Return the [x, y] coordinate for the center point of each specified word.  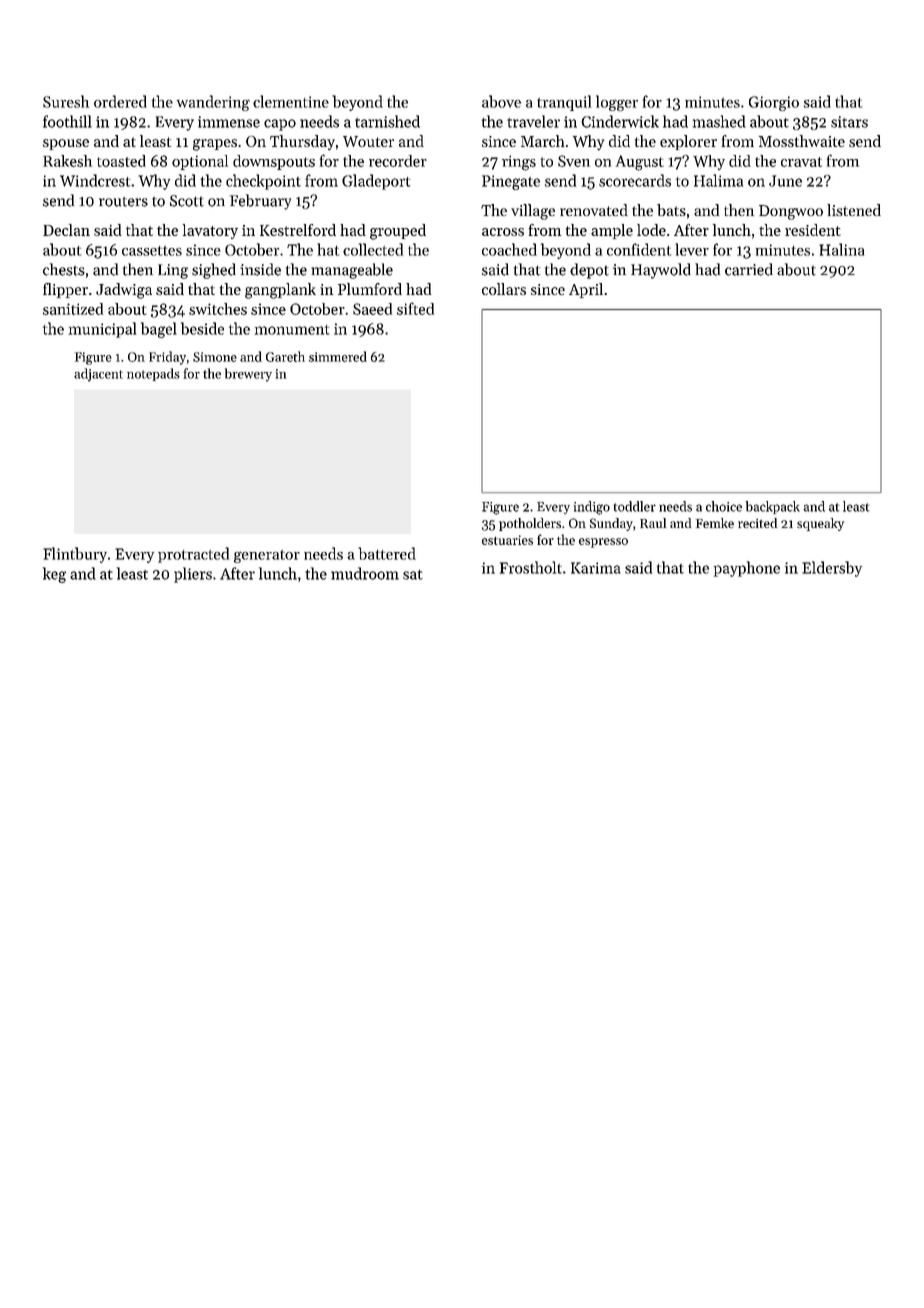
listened [854, 210]
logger [617, 103]
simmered [338, 356]
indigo [592, 508]
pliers [193, 575]
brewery [248, 375]
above [501, 101]
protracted [193, 555]
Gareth [285, 356]
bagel [159, 330]
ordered [120, 101]
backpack [773, 507]
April [586, 290]
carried [749, 269]
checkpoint [263, 182]
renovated [594, 210]
